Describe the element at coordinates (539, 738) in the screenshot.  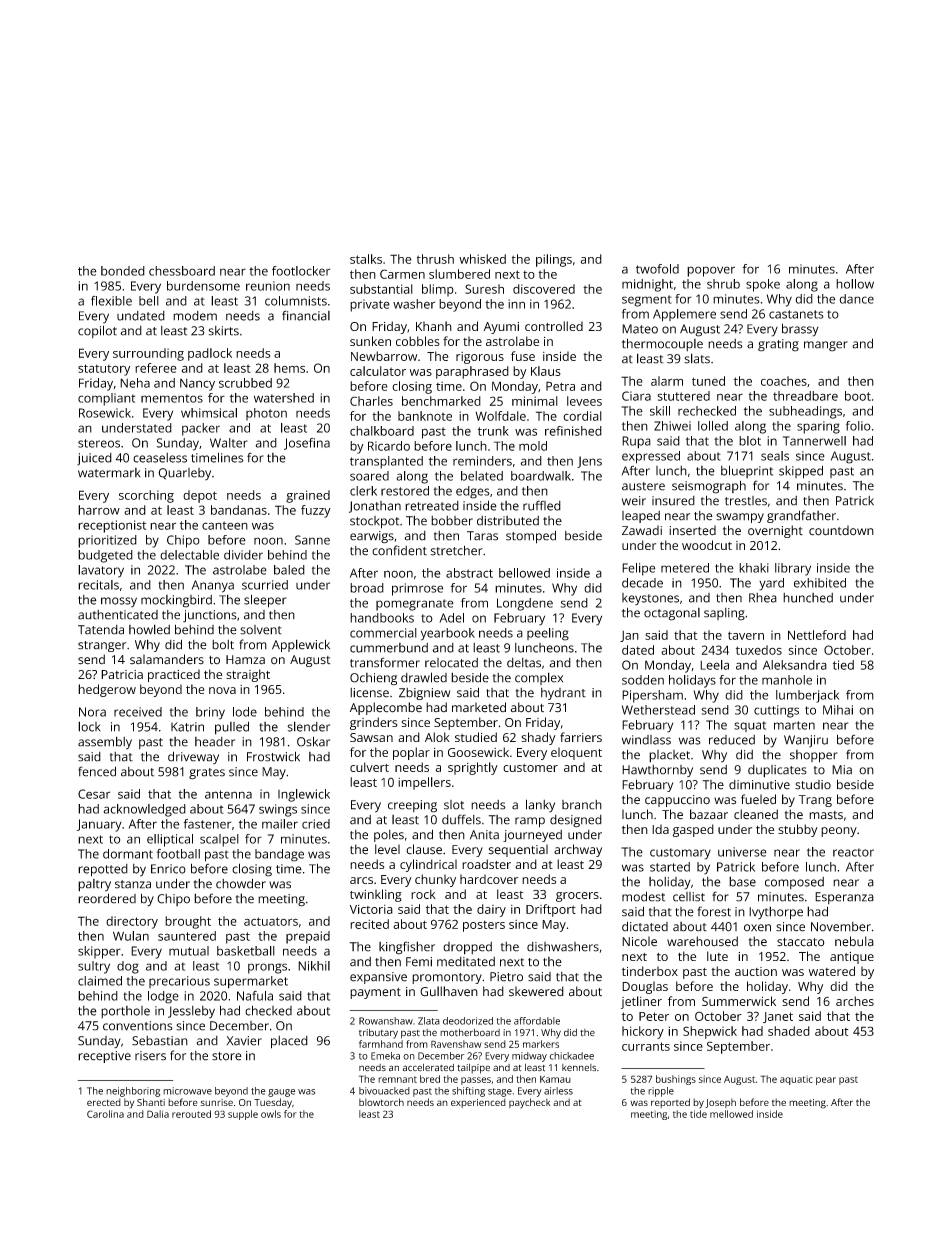
I see `shady` at that location.
